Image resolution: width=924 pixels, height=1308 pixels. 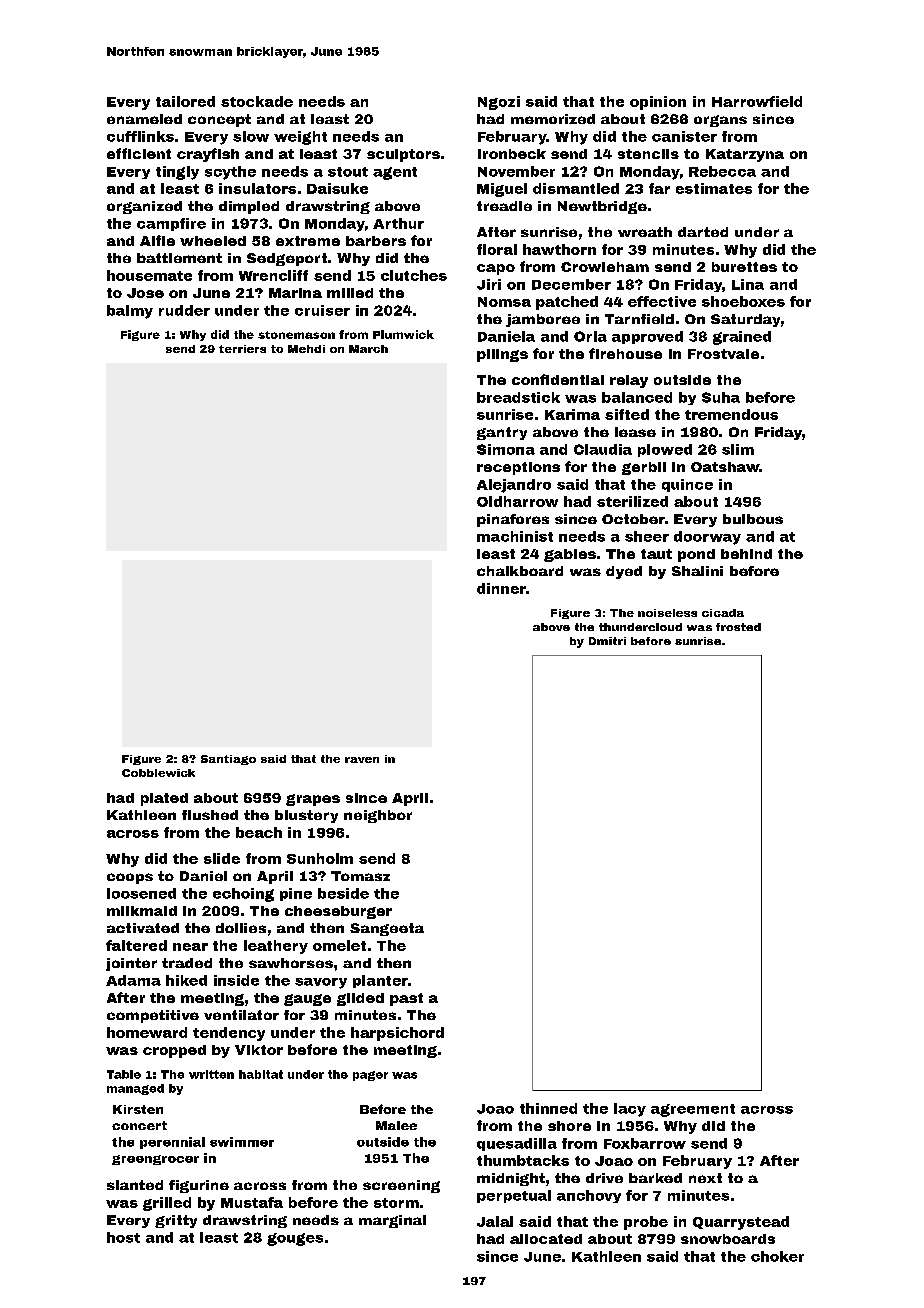 I want to click on terriers, so click(x=242, y=349).
